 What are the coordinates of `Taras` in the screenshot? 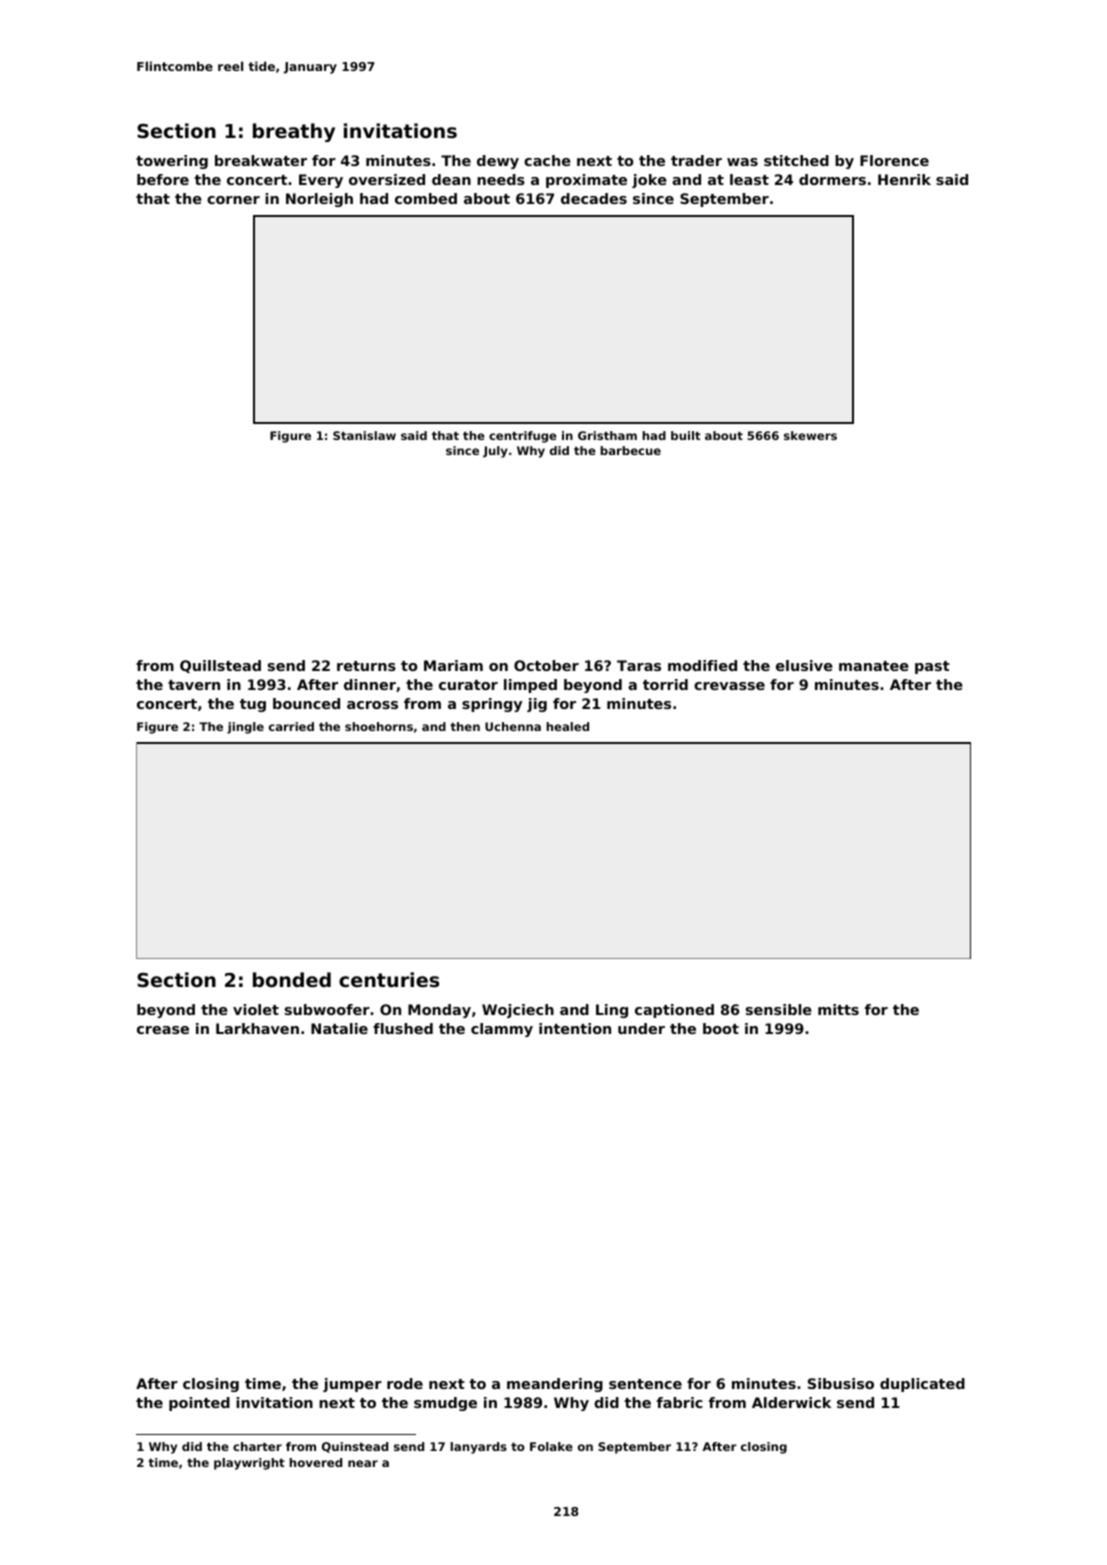 It's located at (639, 665).
